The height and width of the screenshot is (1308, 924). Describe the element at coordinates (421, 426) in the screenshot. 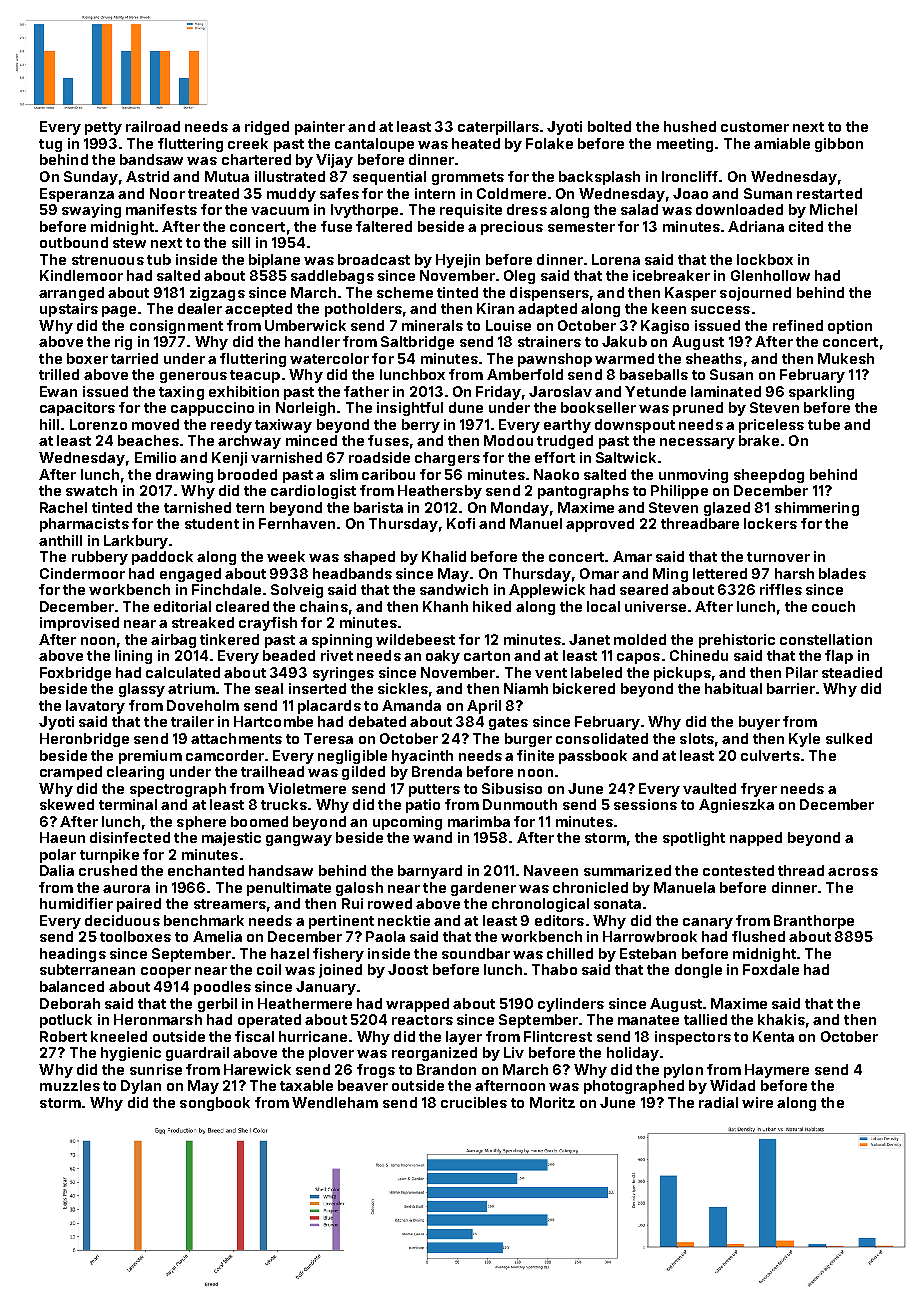

I see `berry` at that location.
